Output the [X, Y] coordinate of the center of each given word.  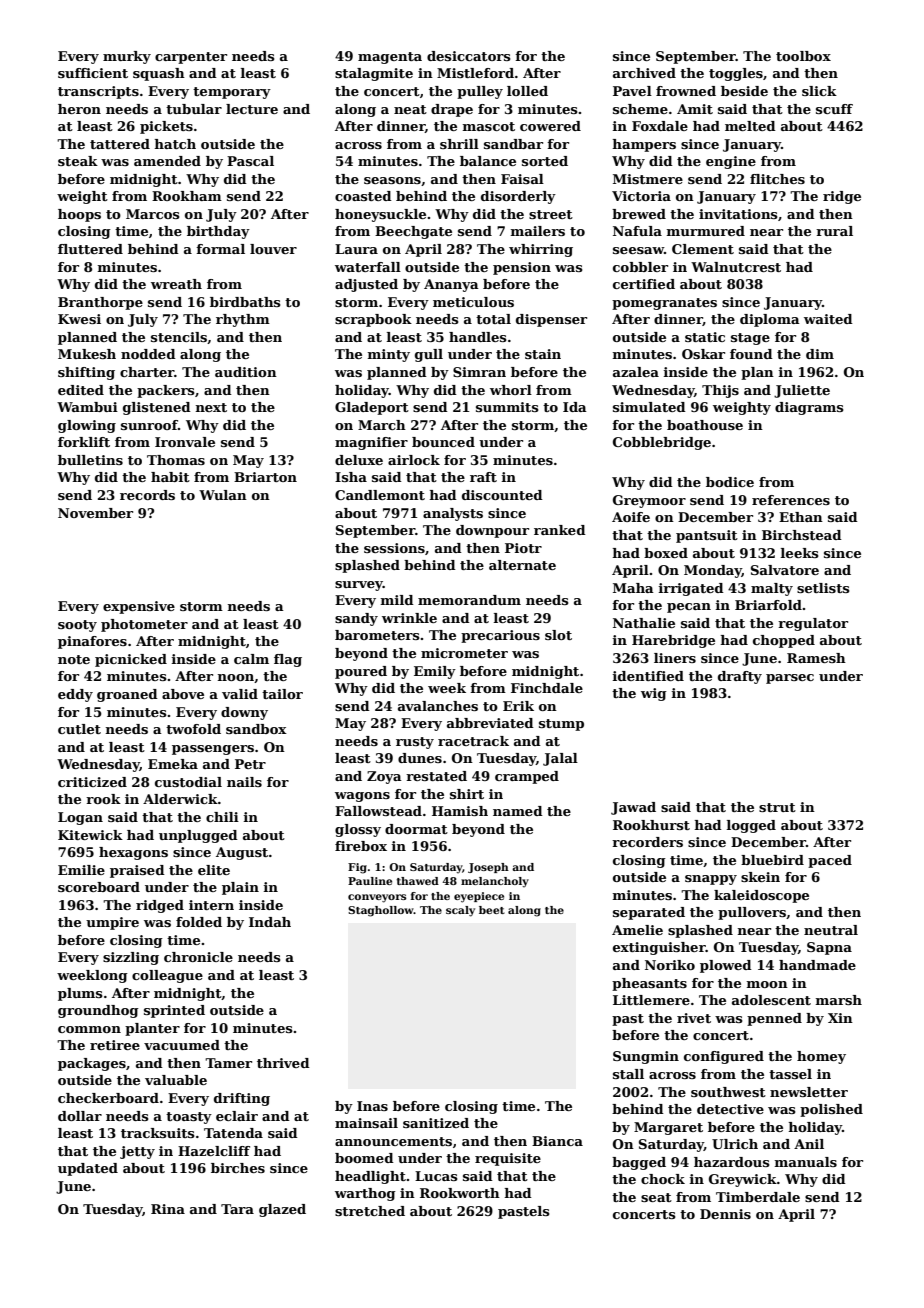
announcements [393, 1141]
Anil [809, 1144]
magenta [390, 58]
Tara [237, 1209]
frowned [686, 91]
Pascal [250, 161]
